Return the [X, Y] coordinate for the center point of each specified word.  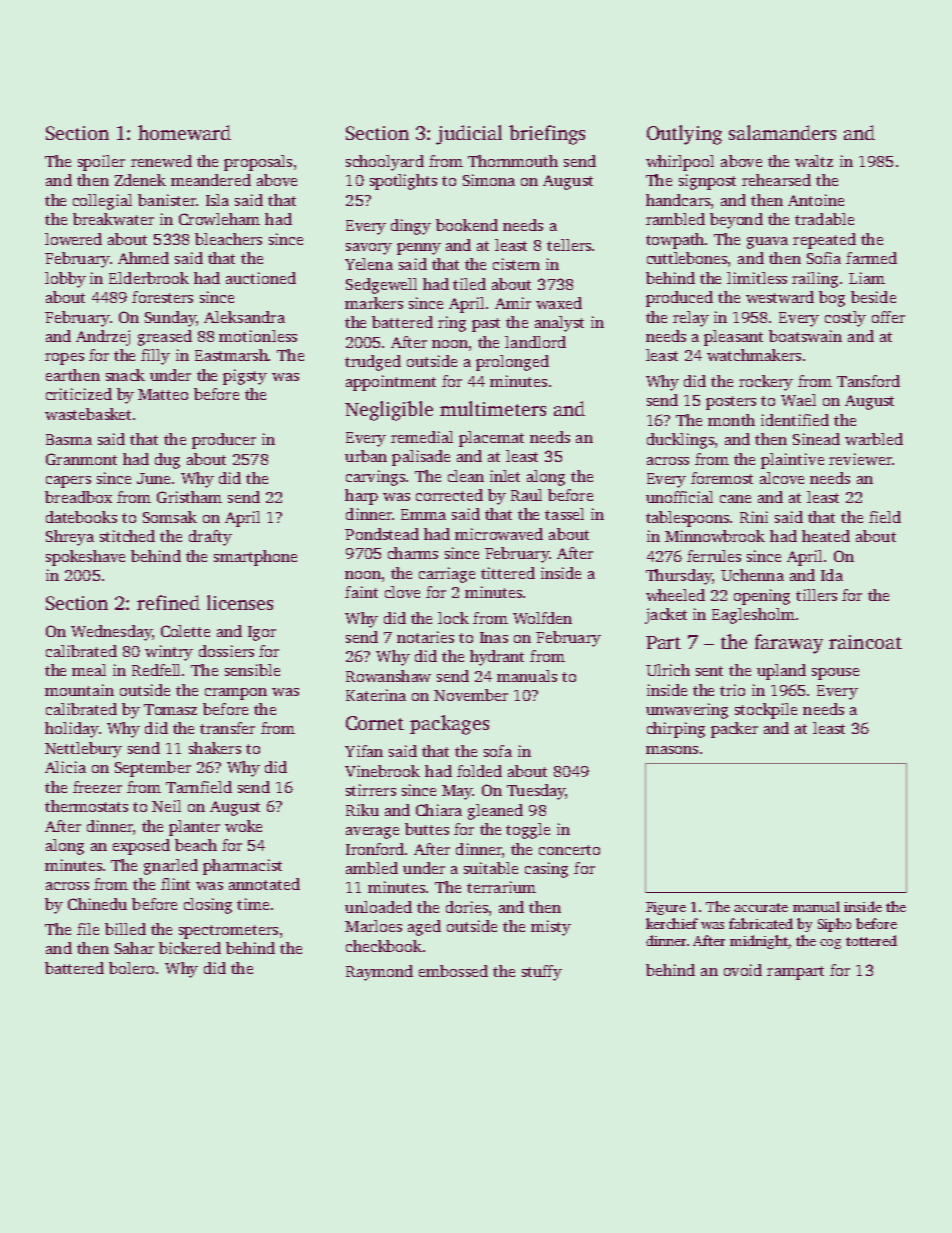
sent [709, 671]
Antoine [816, 200]
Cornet [375, 723]
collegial [102, 202]
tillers [816, 595]
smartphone [255, 558]
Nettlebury [83, 750]
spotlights [403, 182]
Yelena [369, 264]
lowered [73, 239]
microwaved [499, 534]
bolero [131, 968]
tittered [508, 573]
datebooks [81, 517]
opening [762, 597]
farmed [871, 258]
